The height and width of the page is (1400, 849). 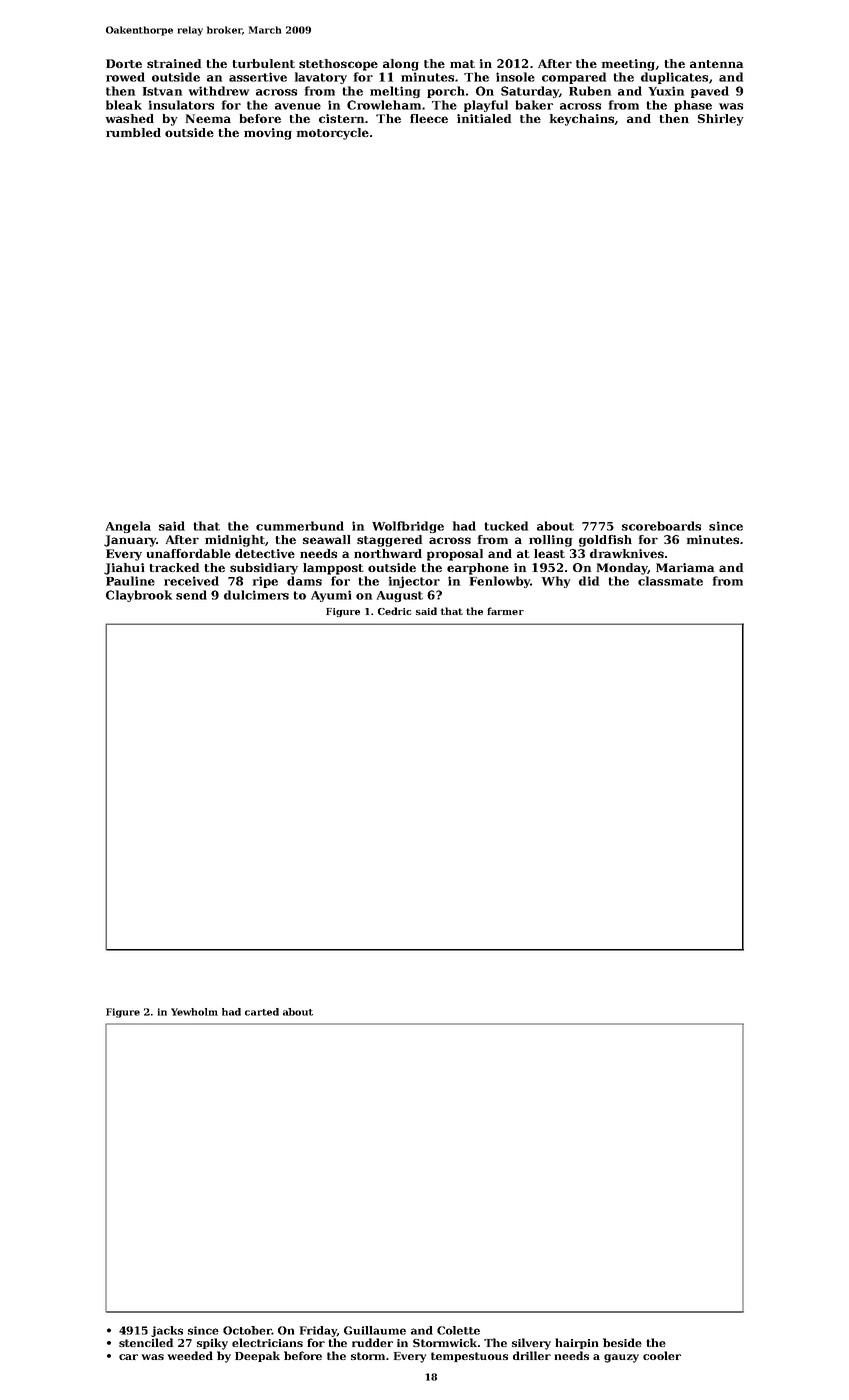 What do you see at coordinates (515, 77) in the page?
I see `insole` at bounding box center [515, 77].
